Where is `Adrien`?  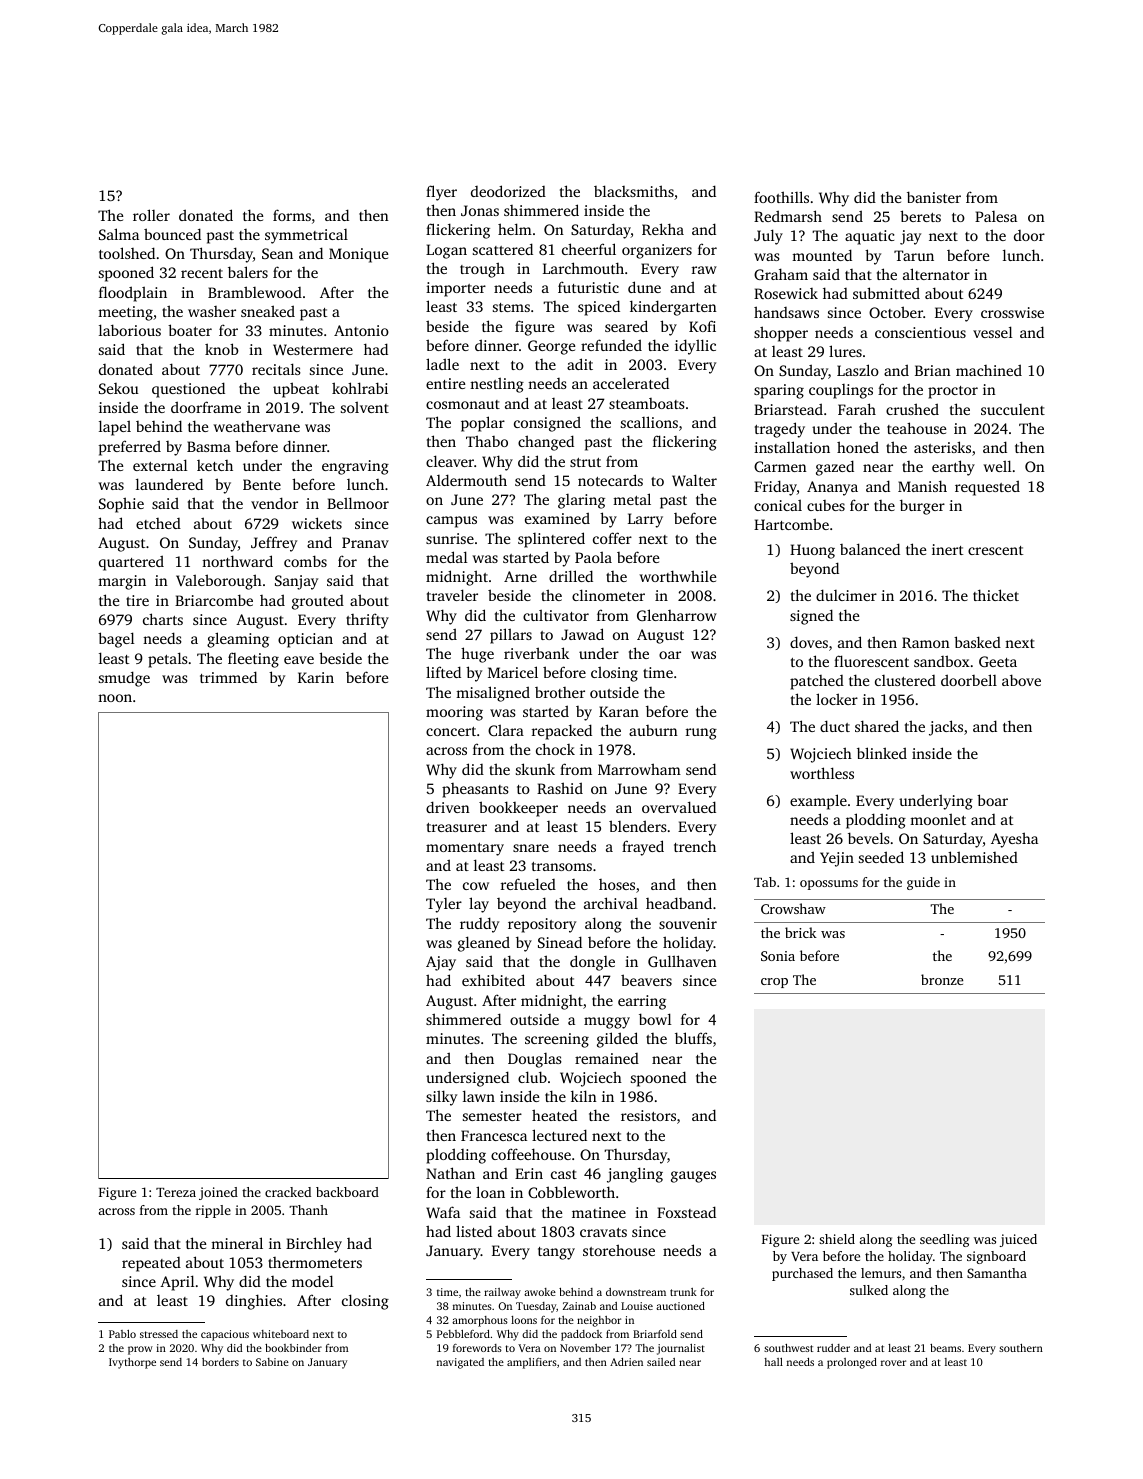 Adrien is located at coordinates (626, 1362).
